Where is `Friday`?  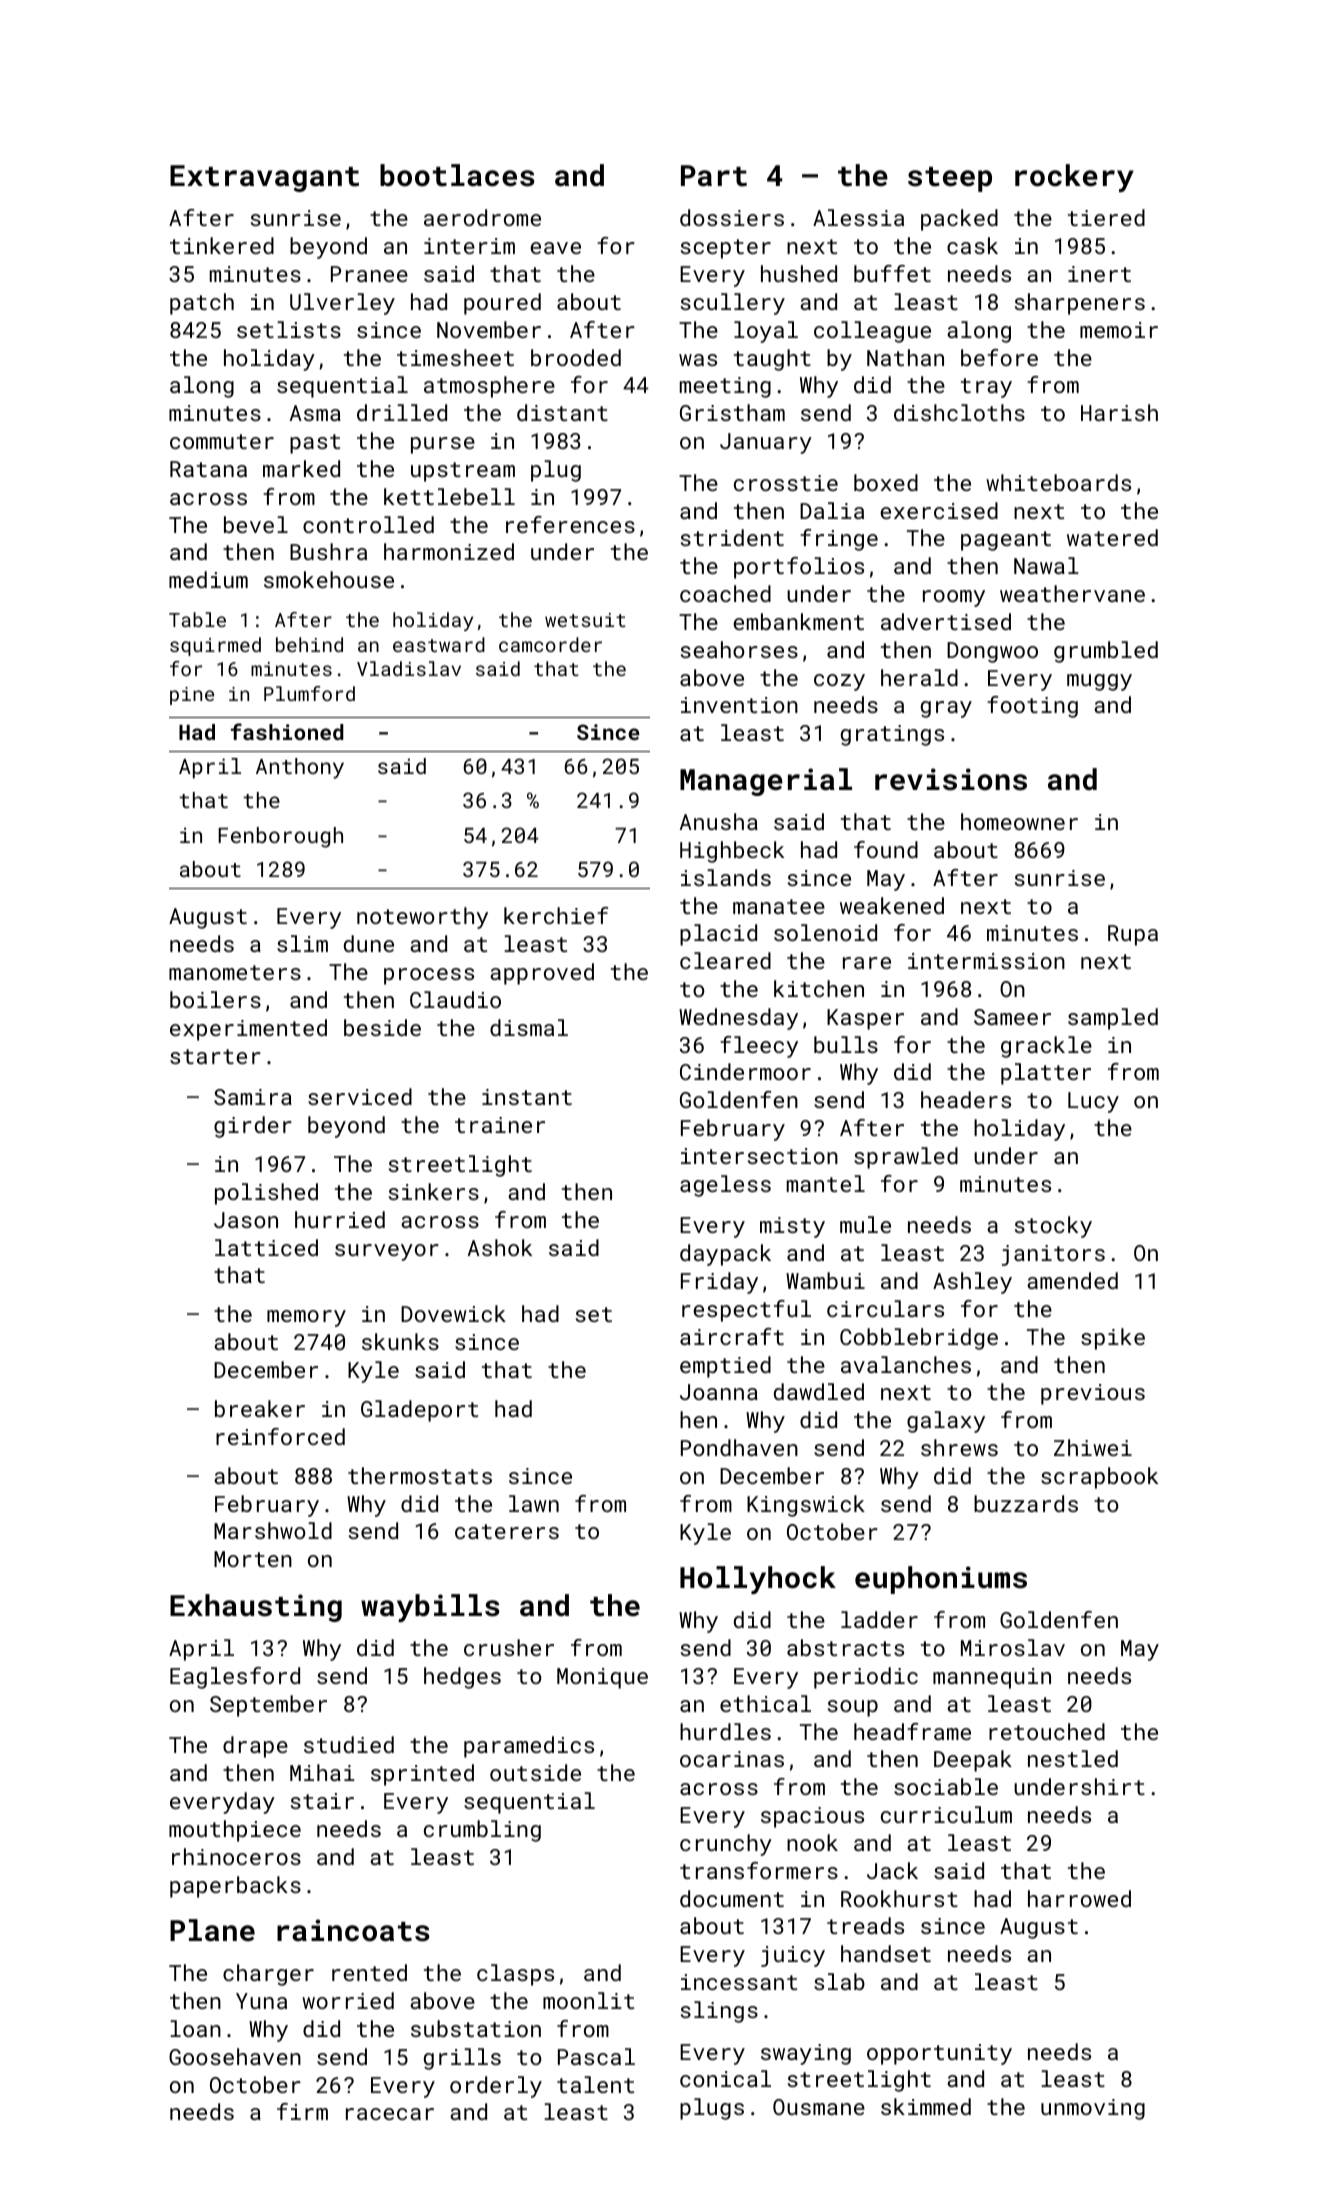 Friday is located at coordinates (719, 1283).
